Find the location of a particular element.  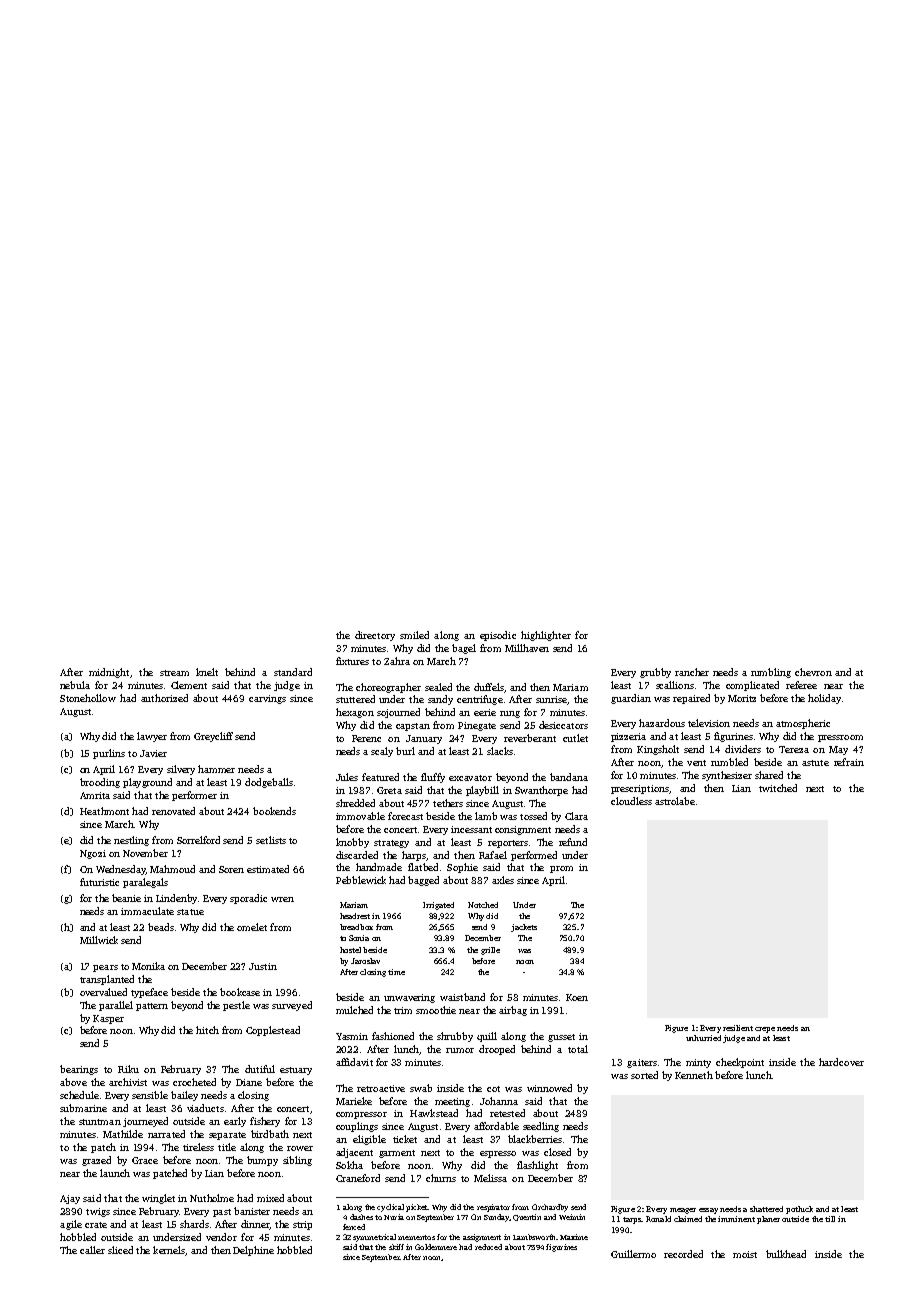

viaducts is located at coordinates (205, 1108).
